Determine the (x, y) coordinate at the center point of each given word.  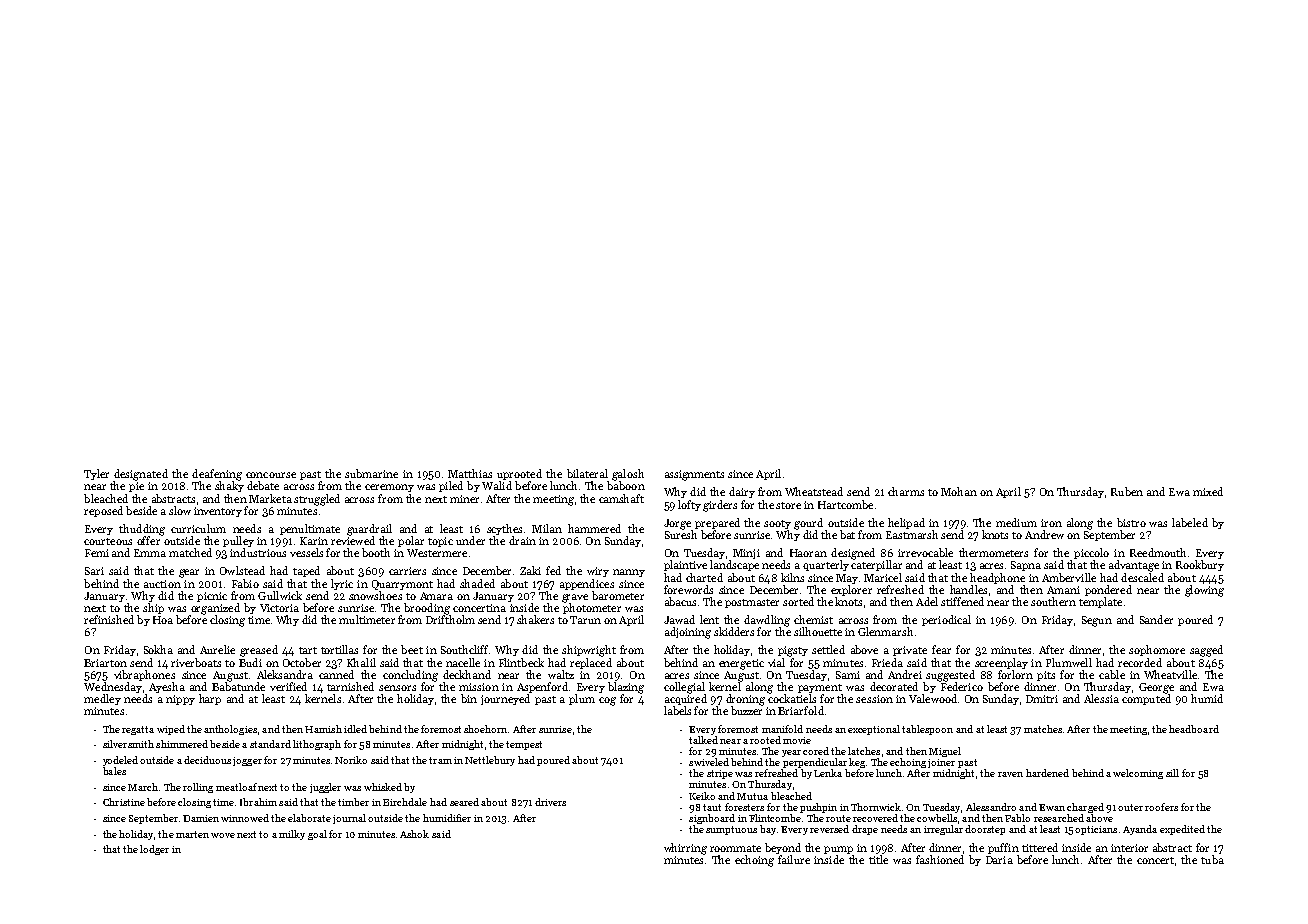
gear (189, 573)
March (143, 787)
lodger (154, 850)
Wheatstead (814, 491)
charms (906, 491)
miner (464, 499)
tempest (524, 745)
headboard (1194, 729)
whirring (685, 849)
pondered (1108, 590)
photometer (592, 608)
